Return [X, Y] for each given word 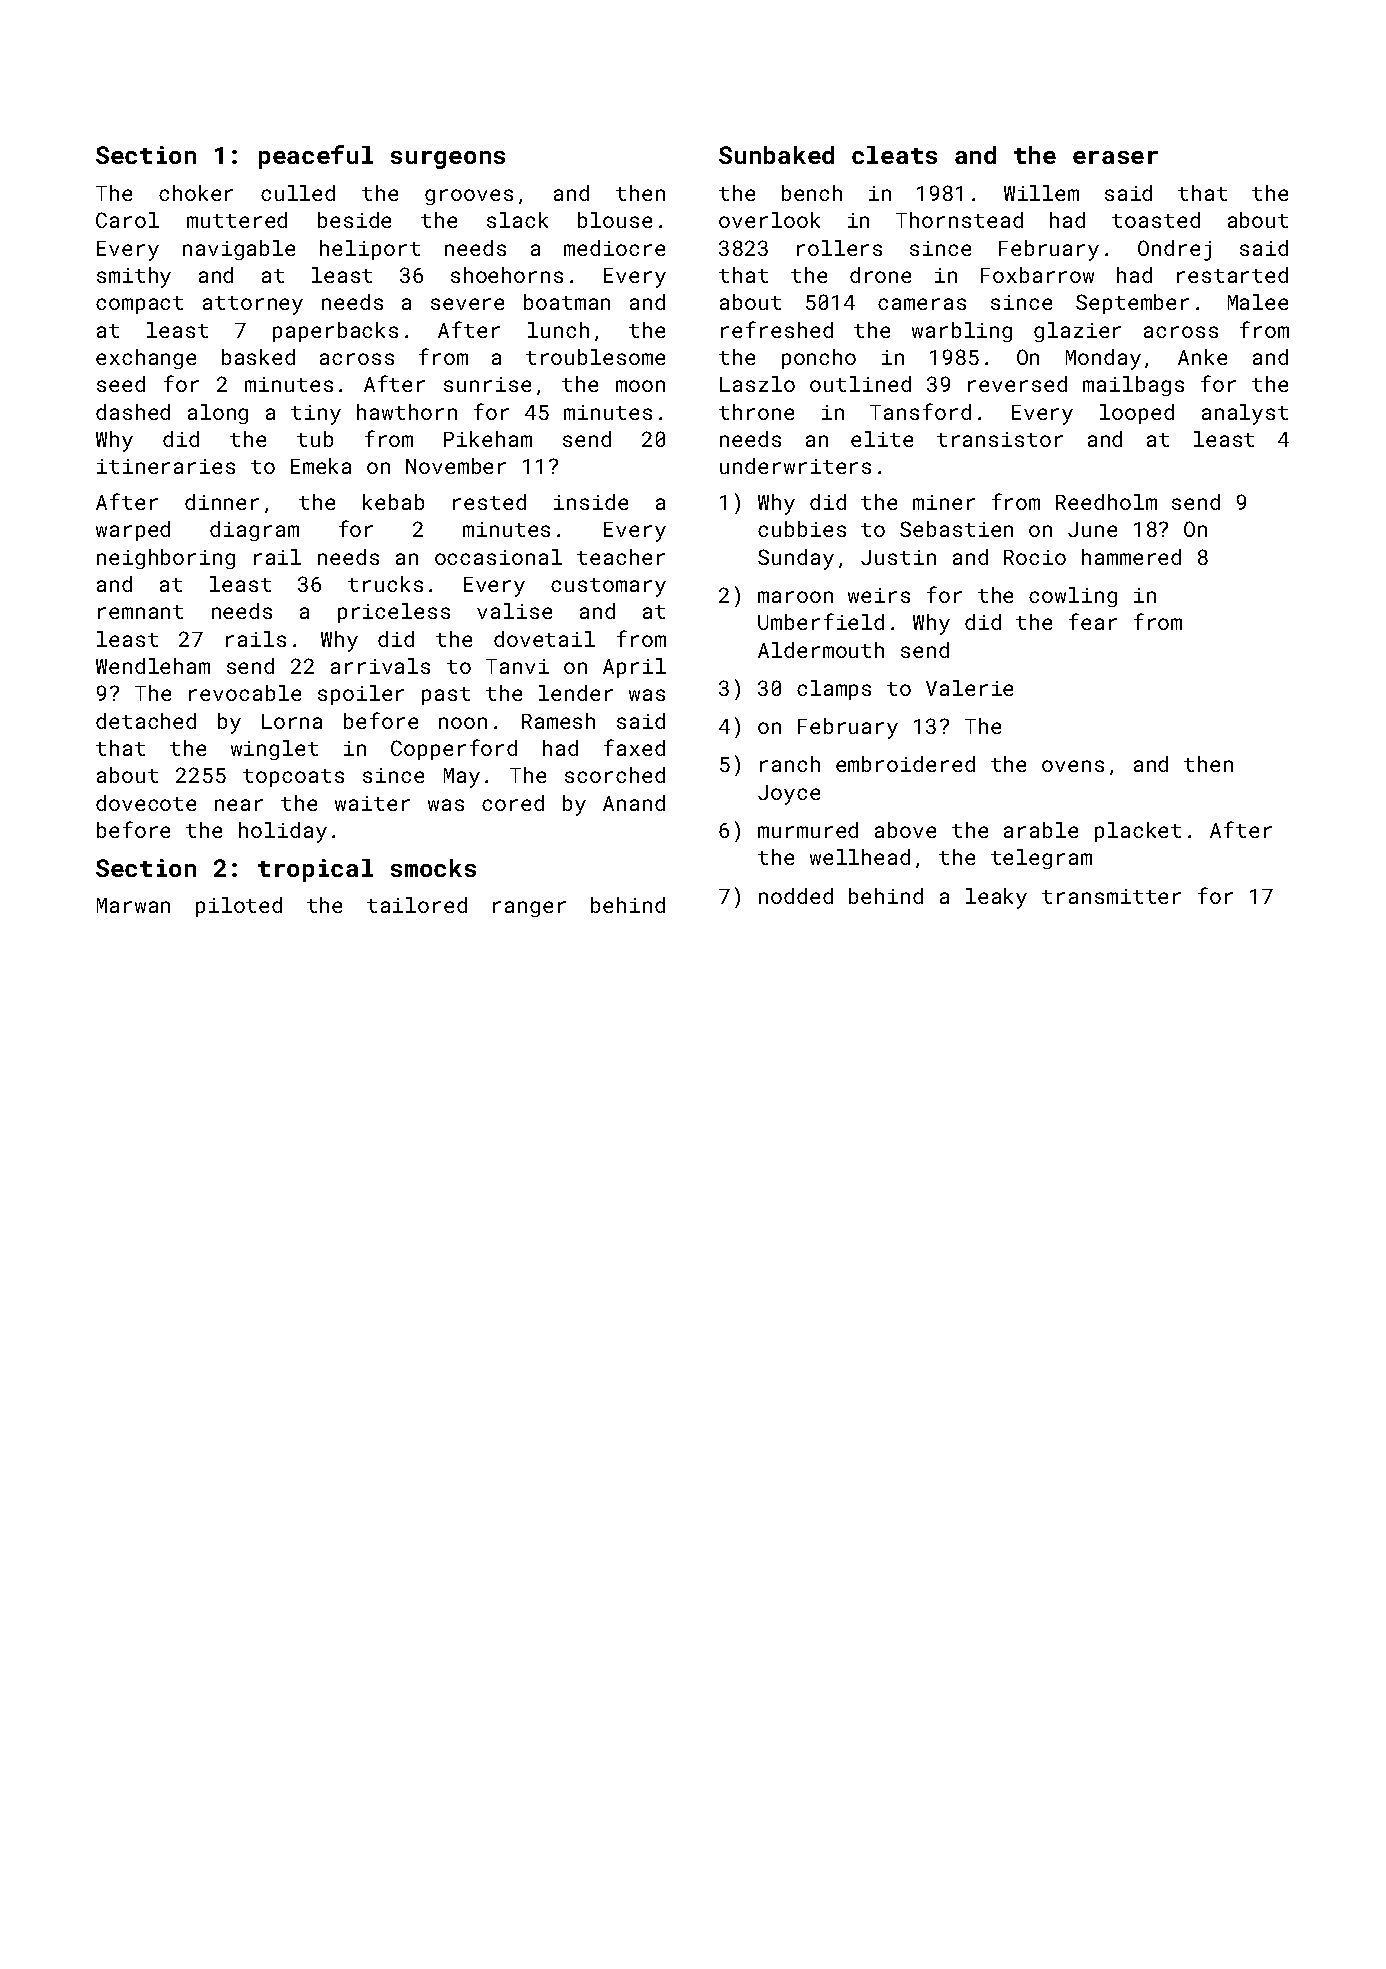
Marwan [133, 905]
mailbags [1133, 386]
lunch [558, 330]
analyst [1245, 414]
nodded [796, 896]
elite [882, 439]
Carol [127, 220]
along [218, 414]
